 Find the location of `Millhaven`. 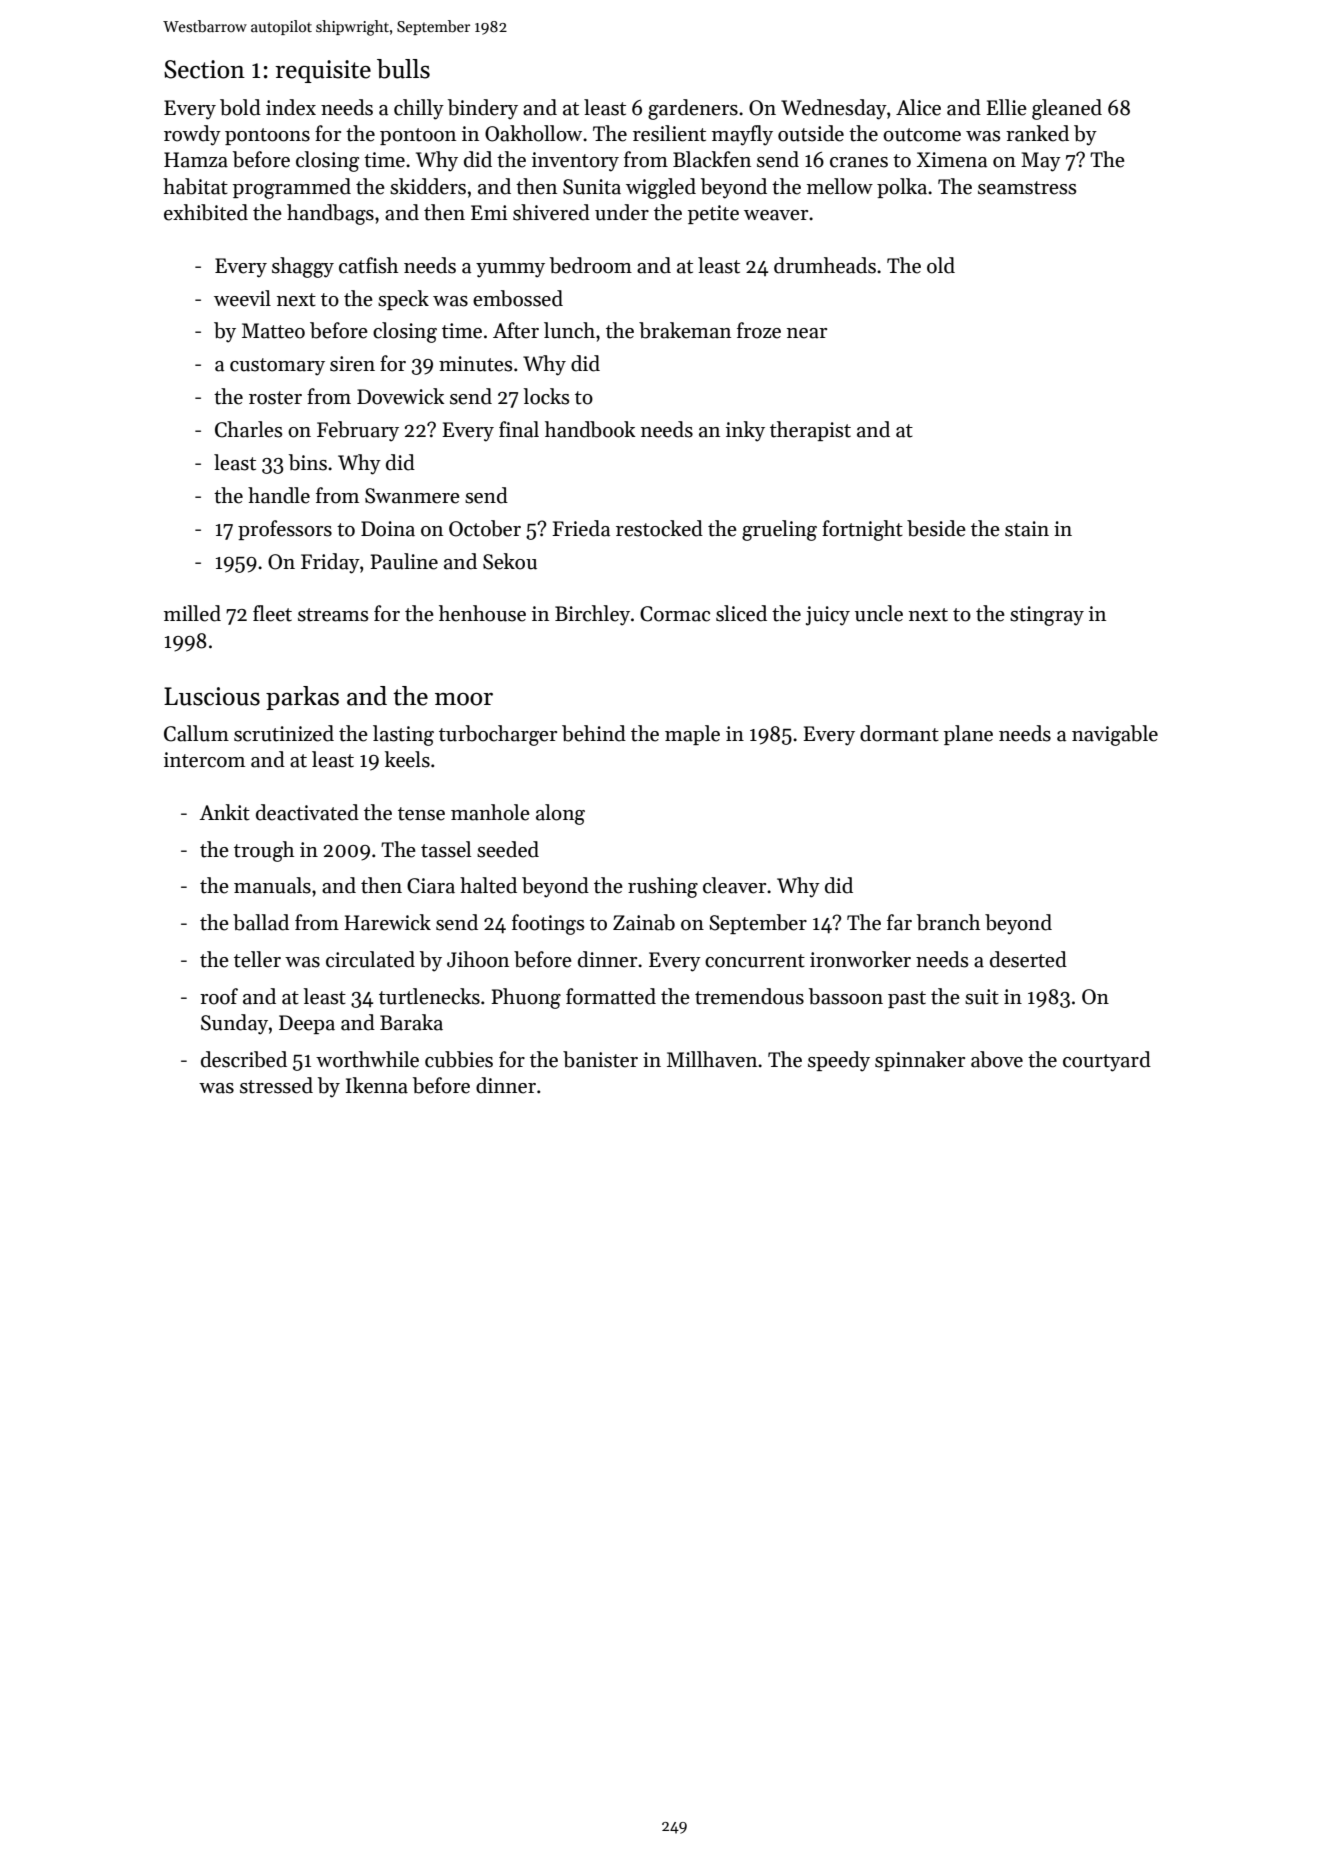

Millhaven is located at coordinates (712, 1059).
